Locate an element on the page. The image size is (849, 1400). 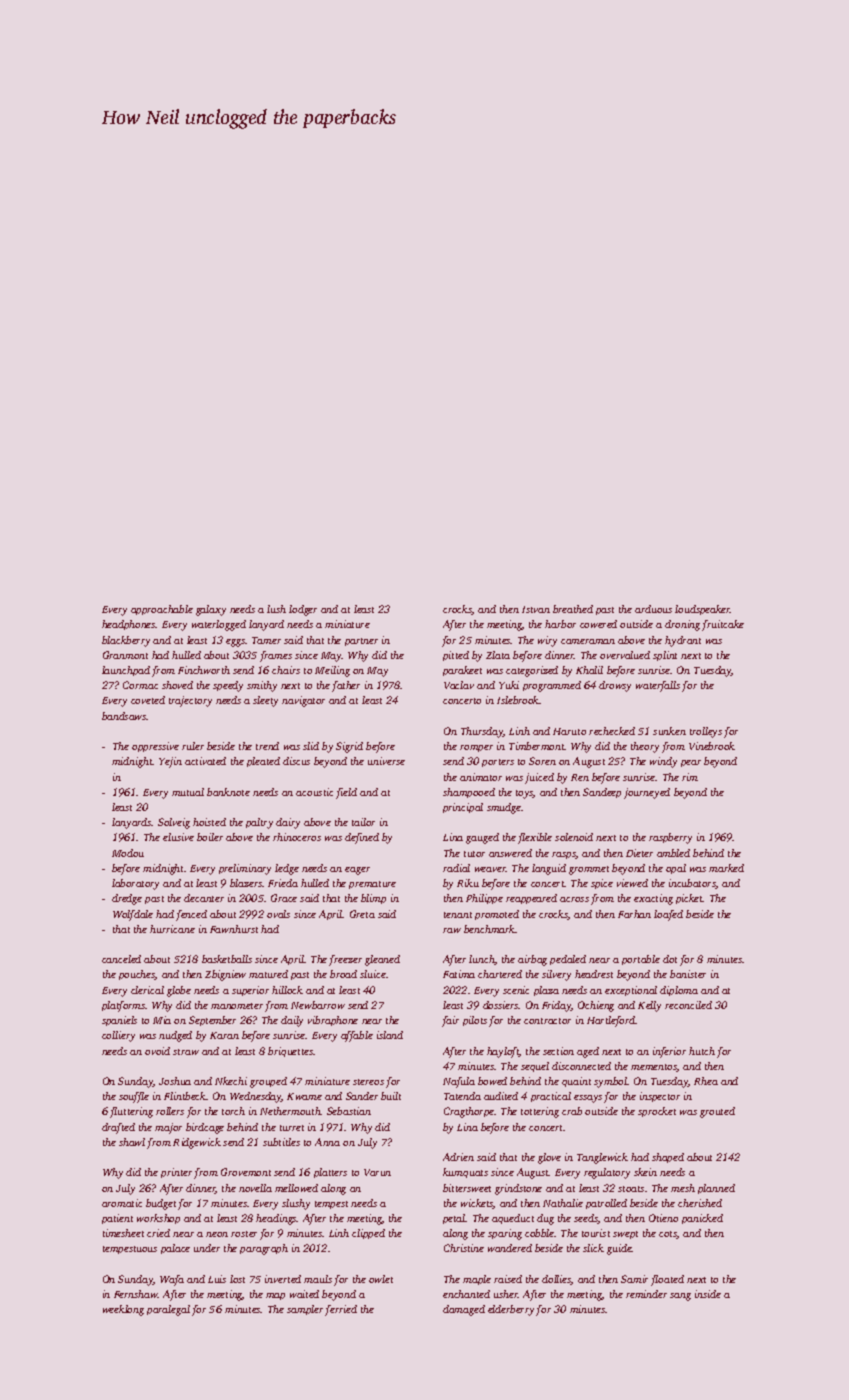
navigator is located at coordinates (303, 701).
